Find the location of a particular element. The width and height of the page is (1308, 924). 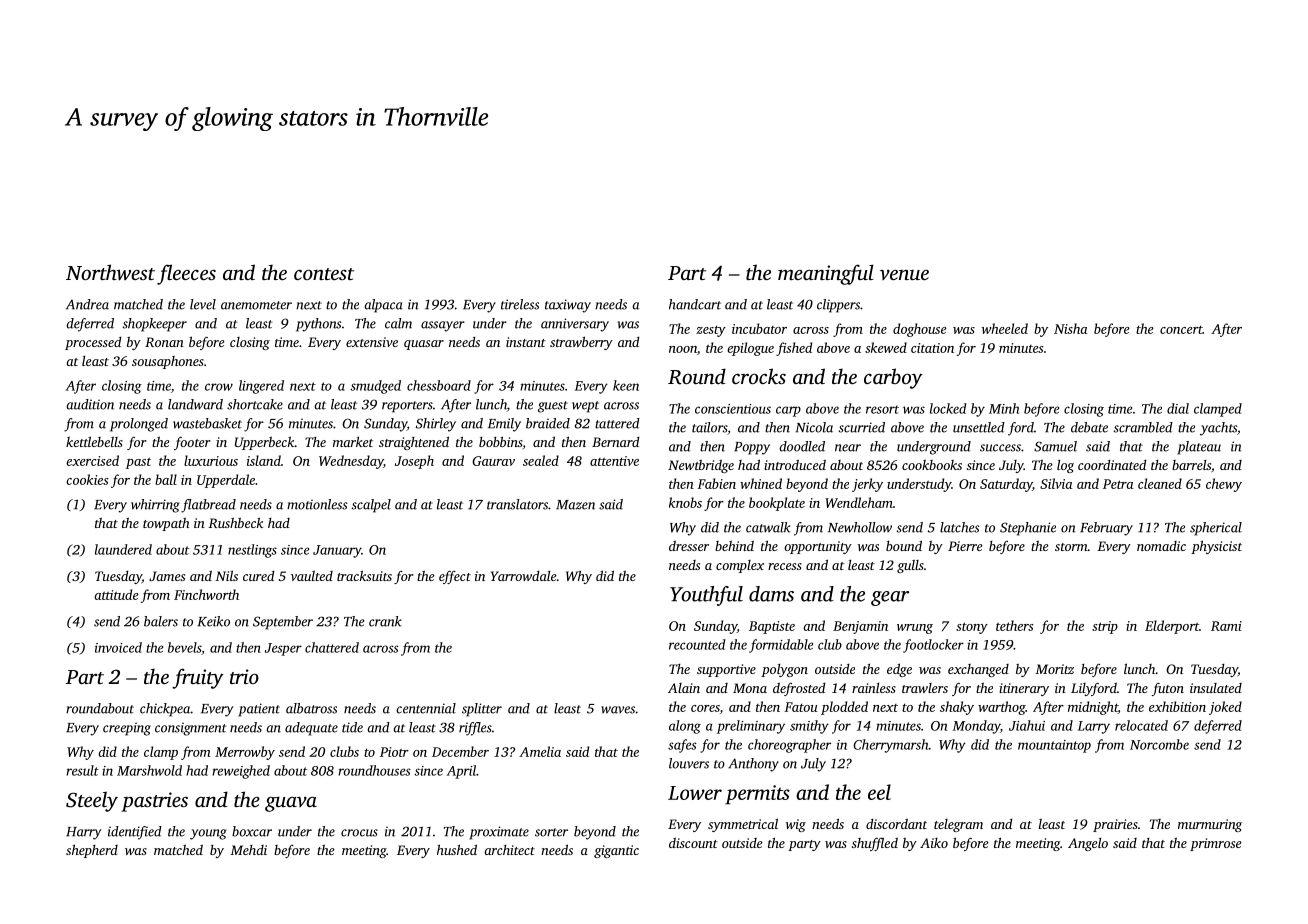

concert is located at coordinates (1181, 330).
